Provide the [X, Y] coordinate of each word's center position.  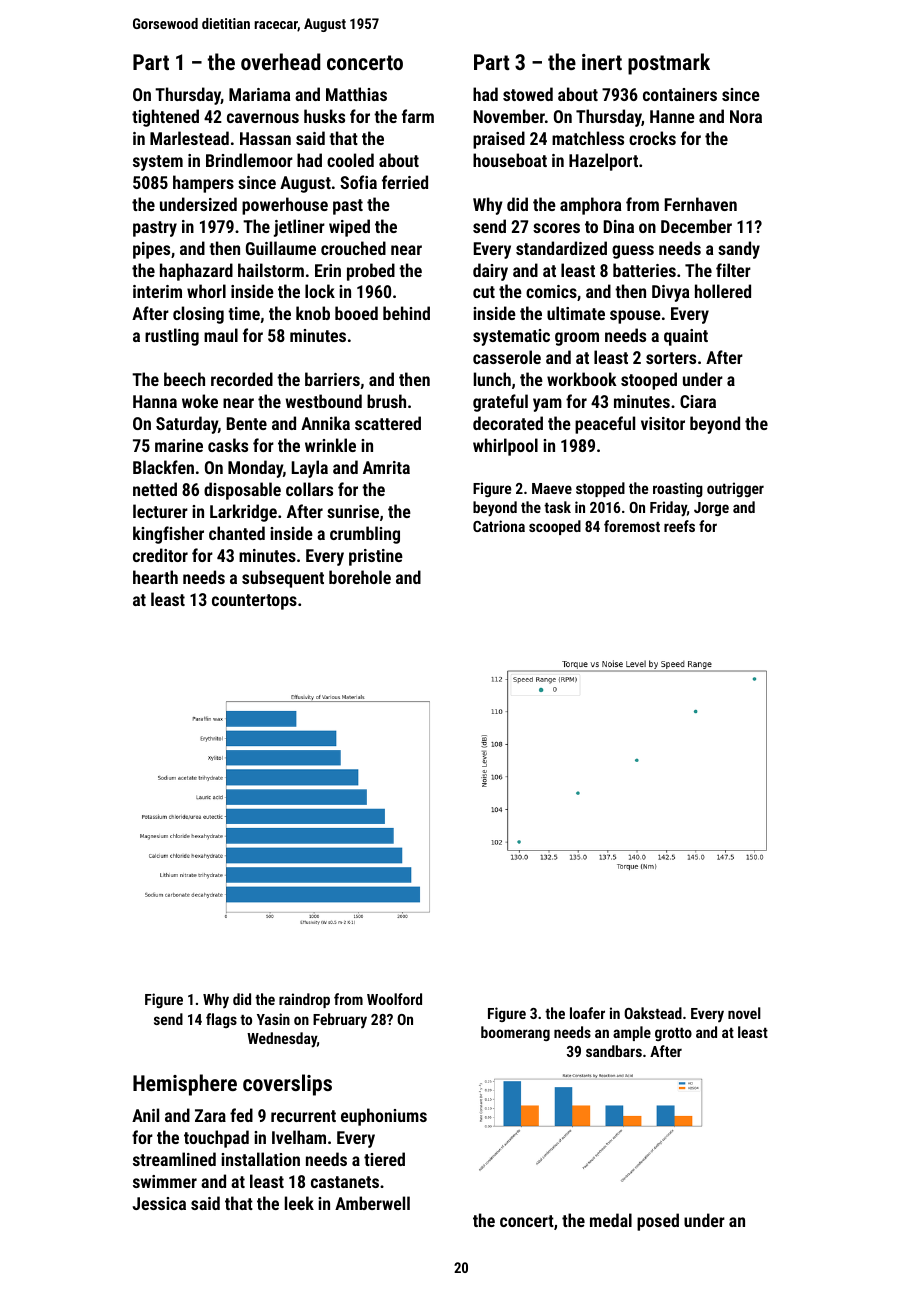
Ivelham [299, 1137]
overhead [280, 61]
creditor [160, 555]
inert [602, 62]
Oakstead [653, 1013]
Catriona [499, 526]
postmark [669, 64]
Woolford [394, 999]
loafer [587, 1013]
